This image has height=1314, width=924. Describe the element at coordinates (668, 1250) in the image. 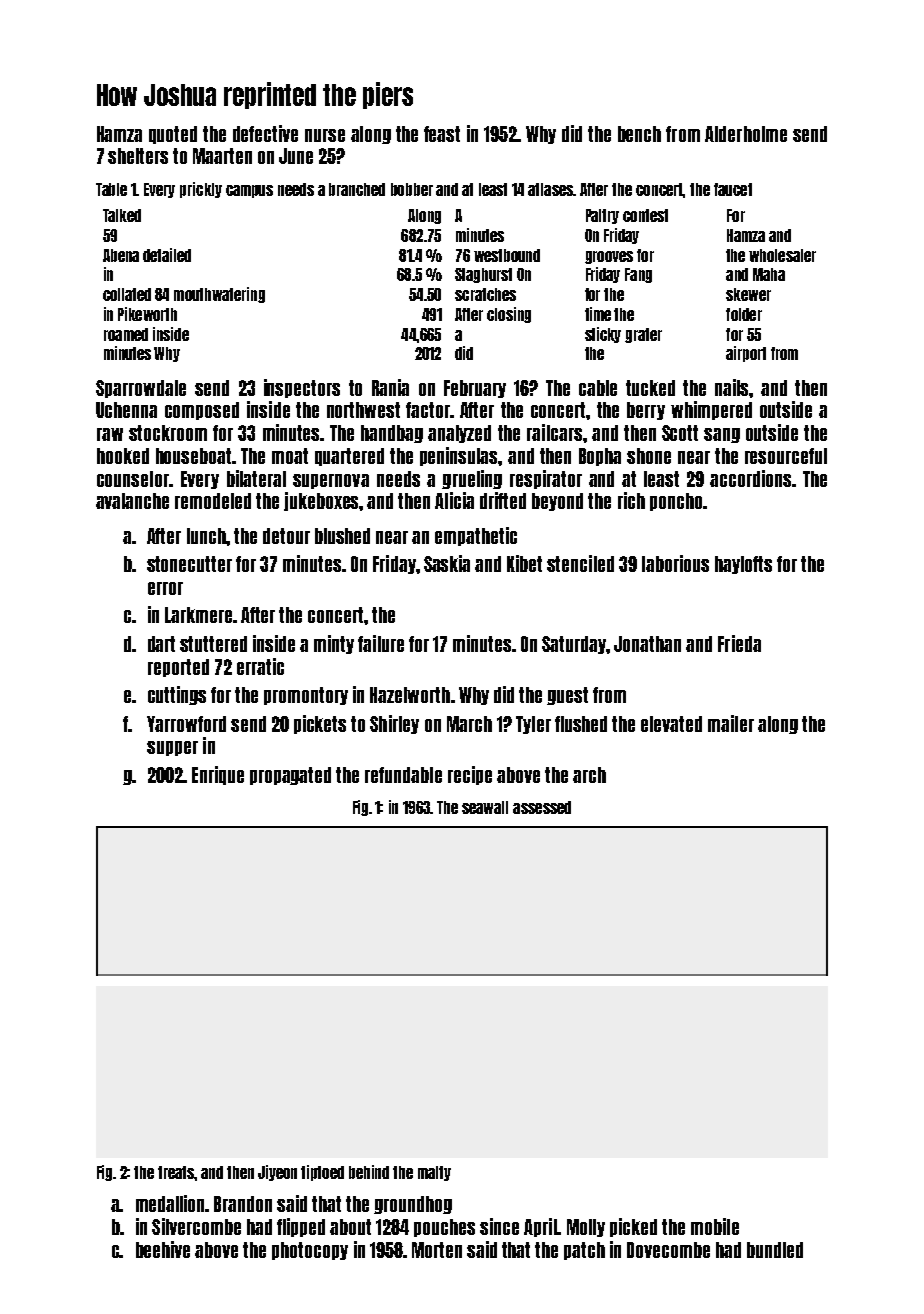

I see `Dovecombe` at that location.
